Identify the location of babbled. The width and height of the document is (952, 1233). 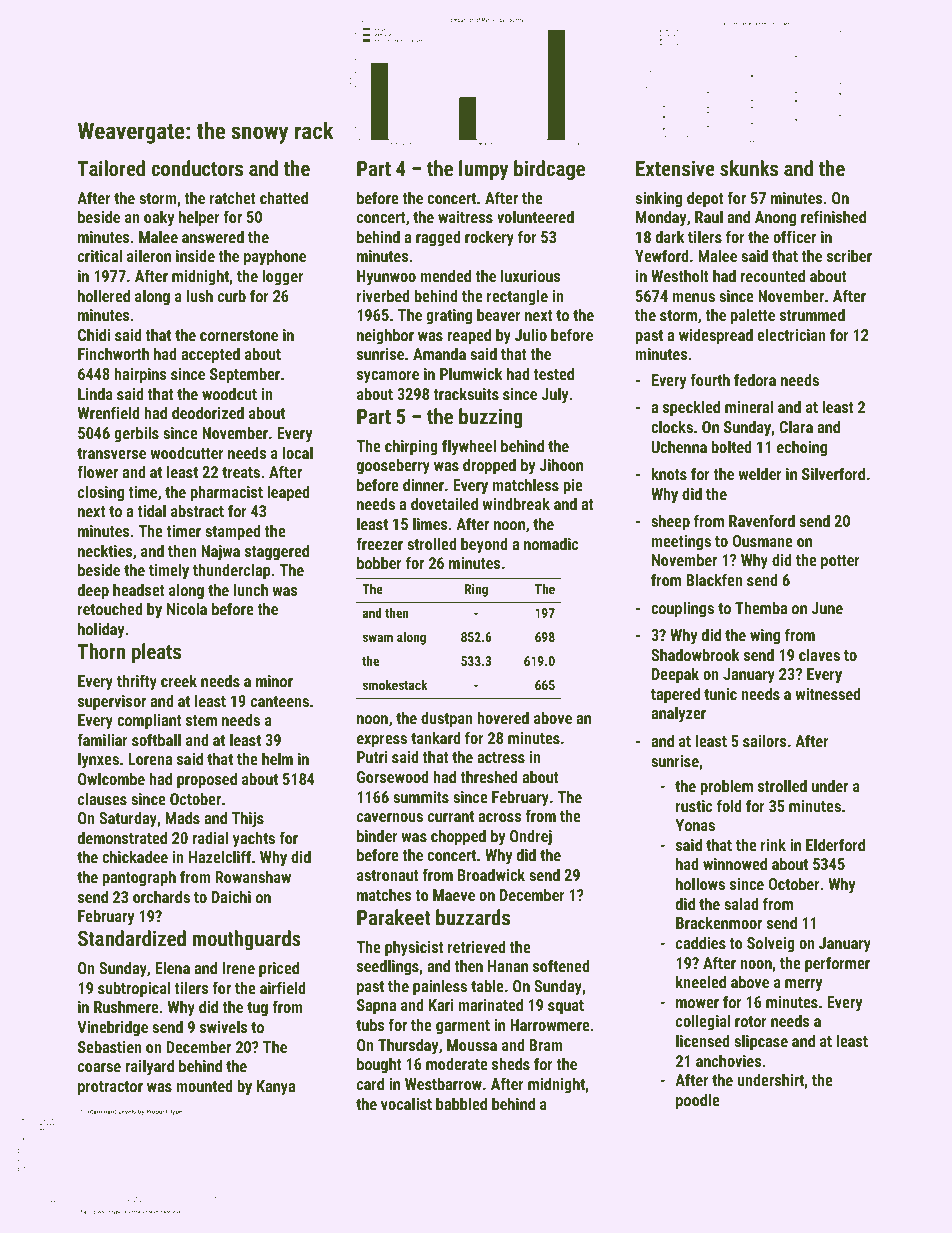
(461, 1103).
